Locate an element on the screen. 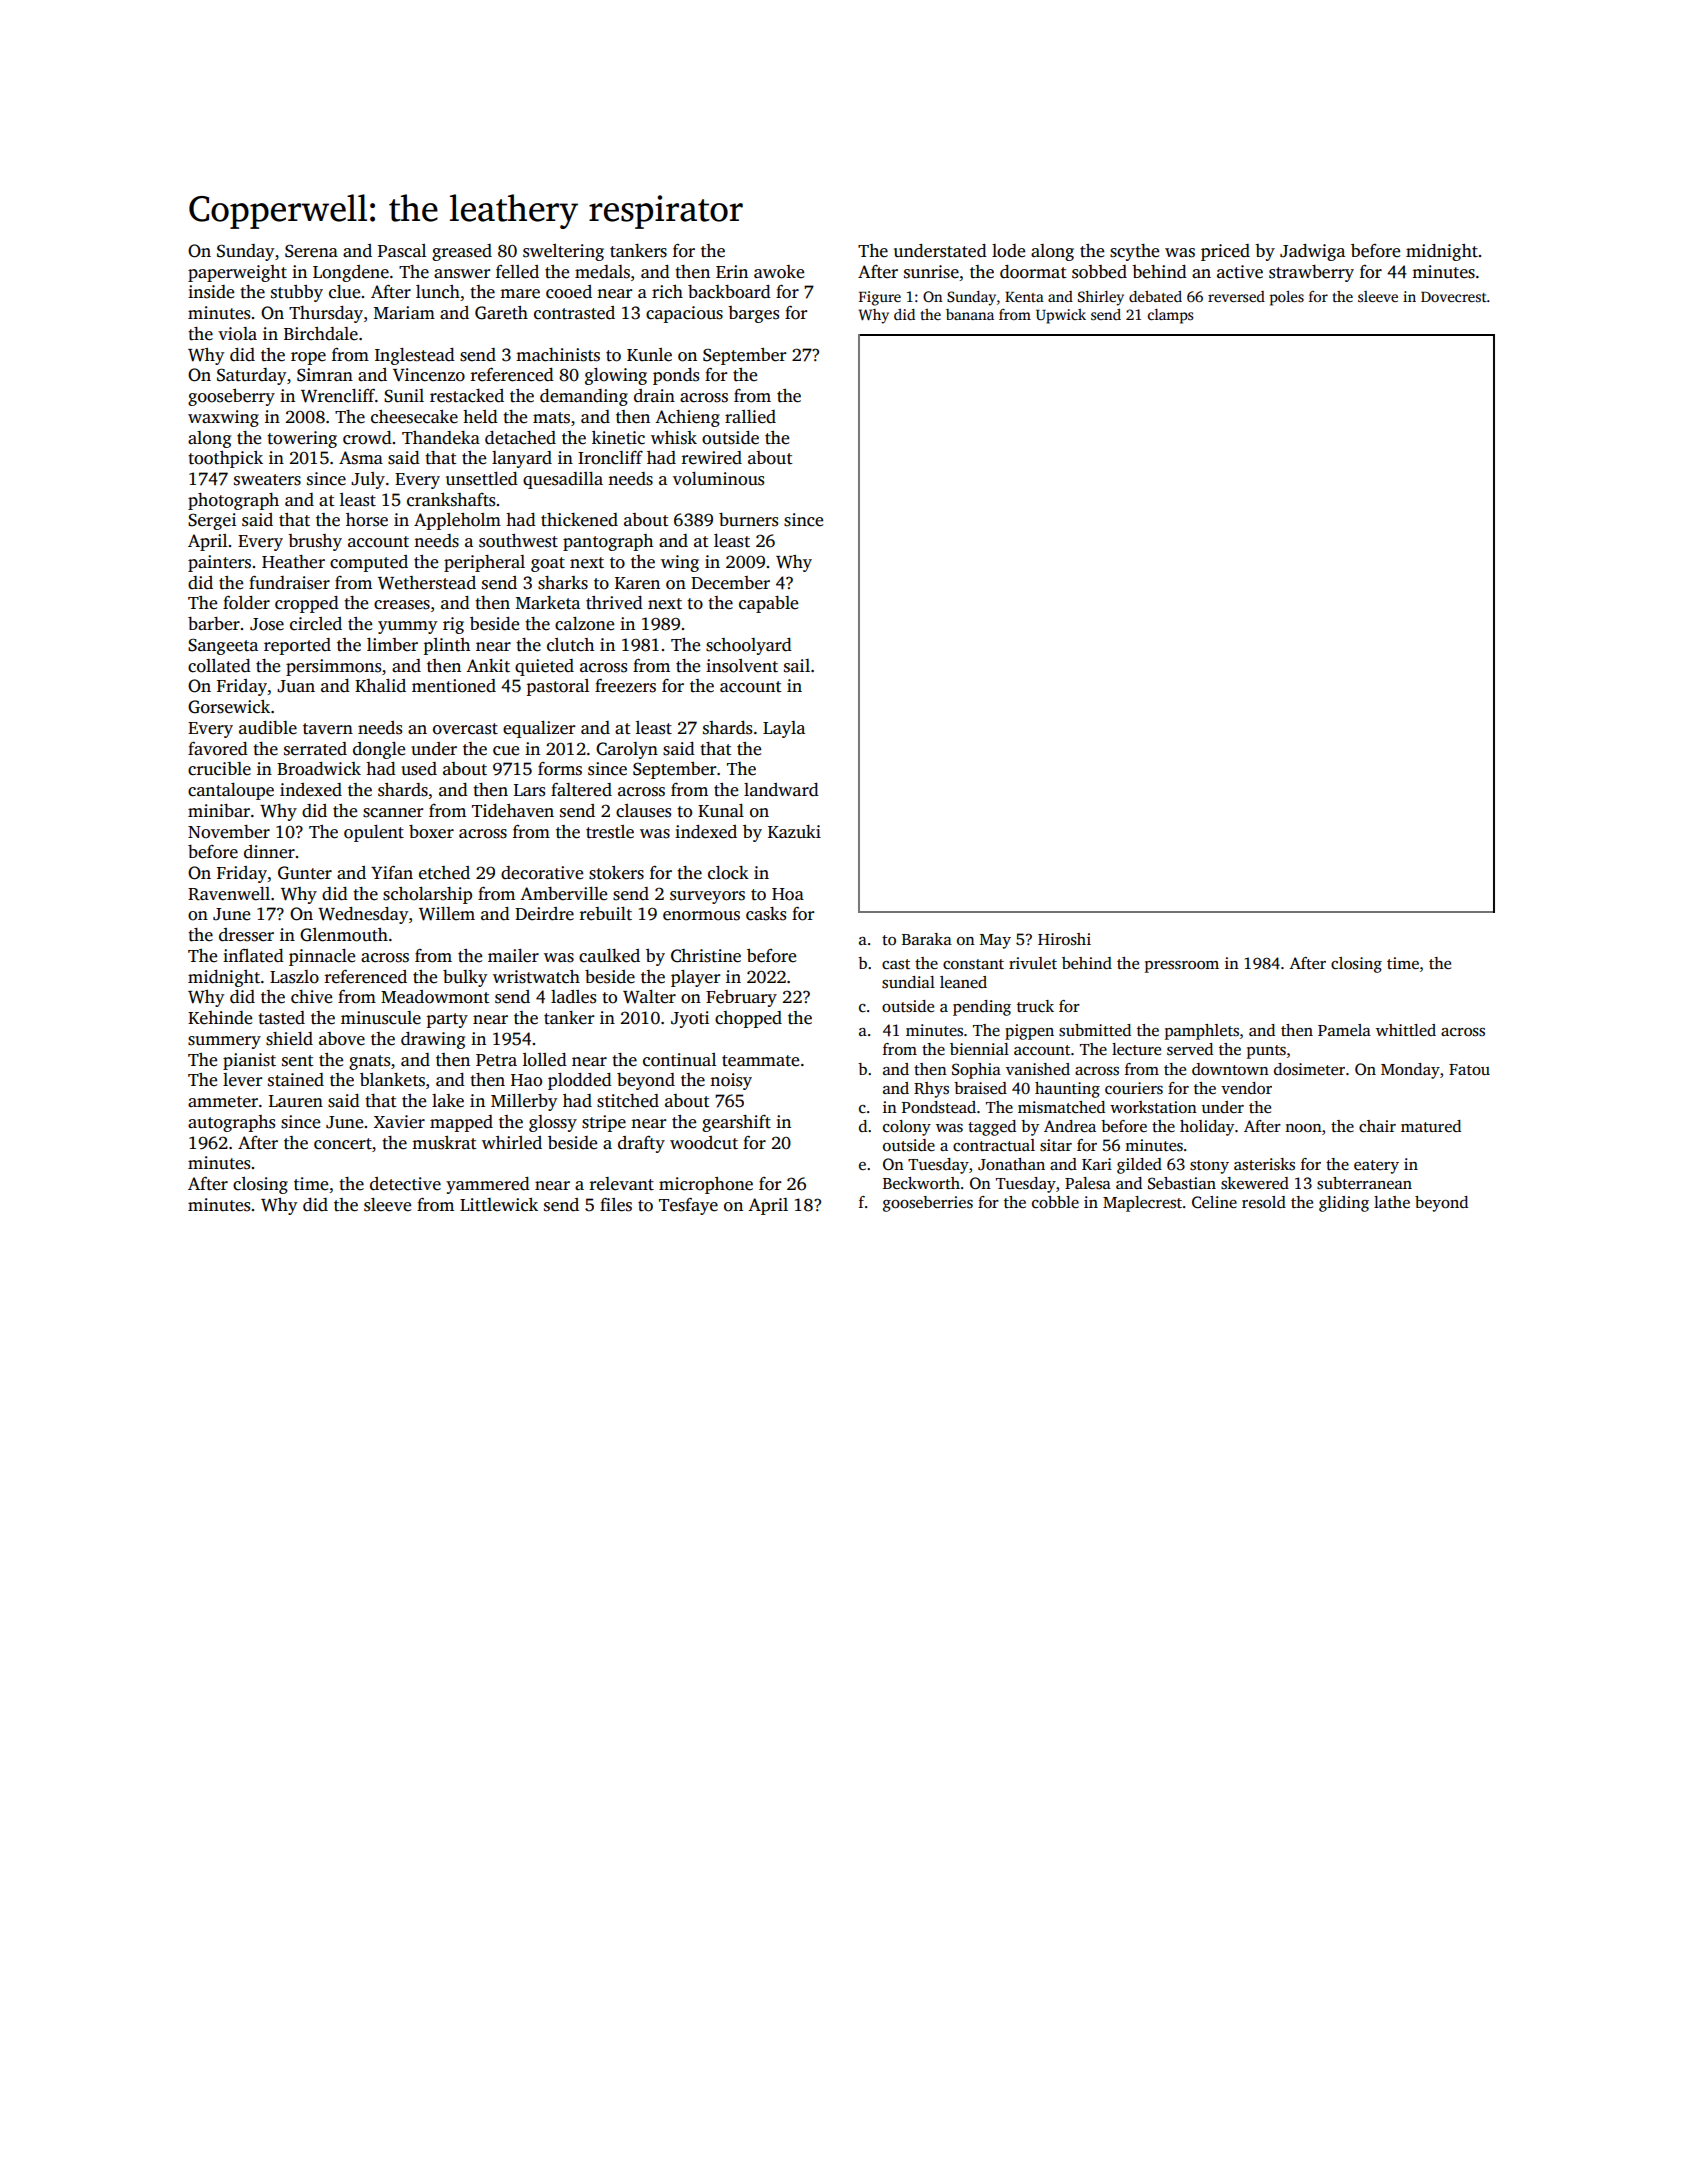  freezers is located at coordinates (625, 685).
